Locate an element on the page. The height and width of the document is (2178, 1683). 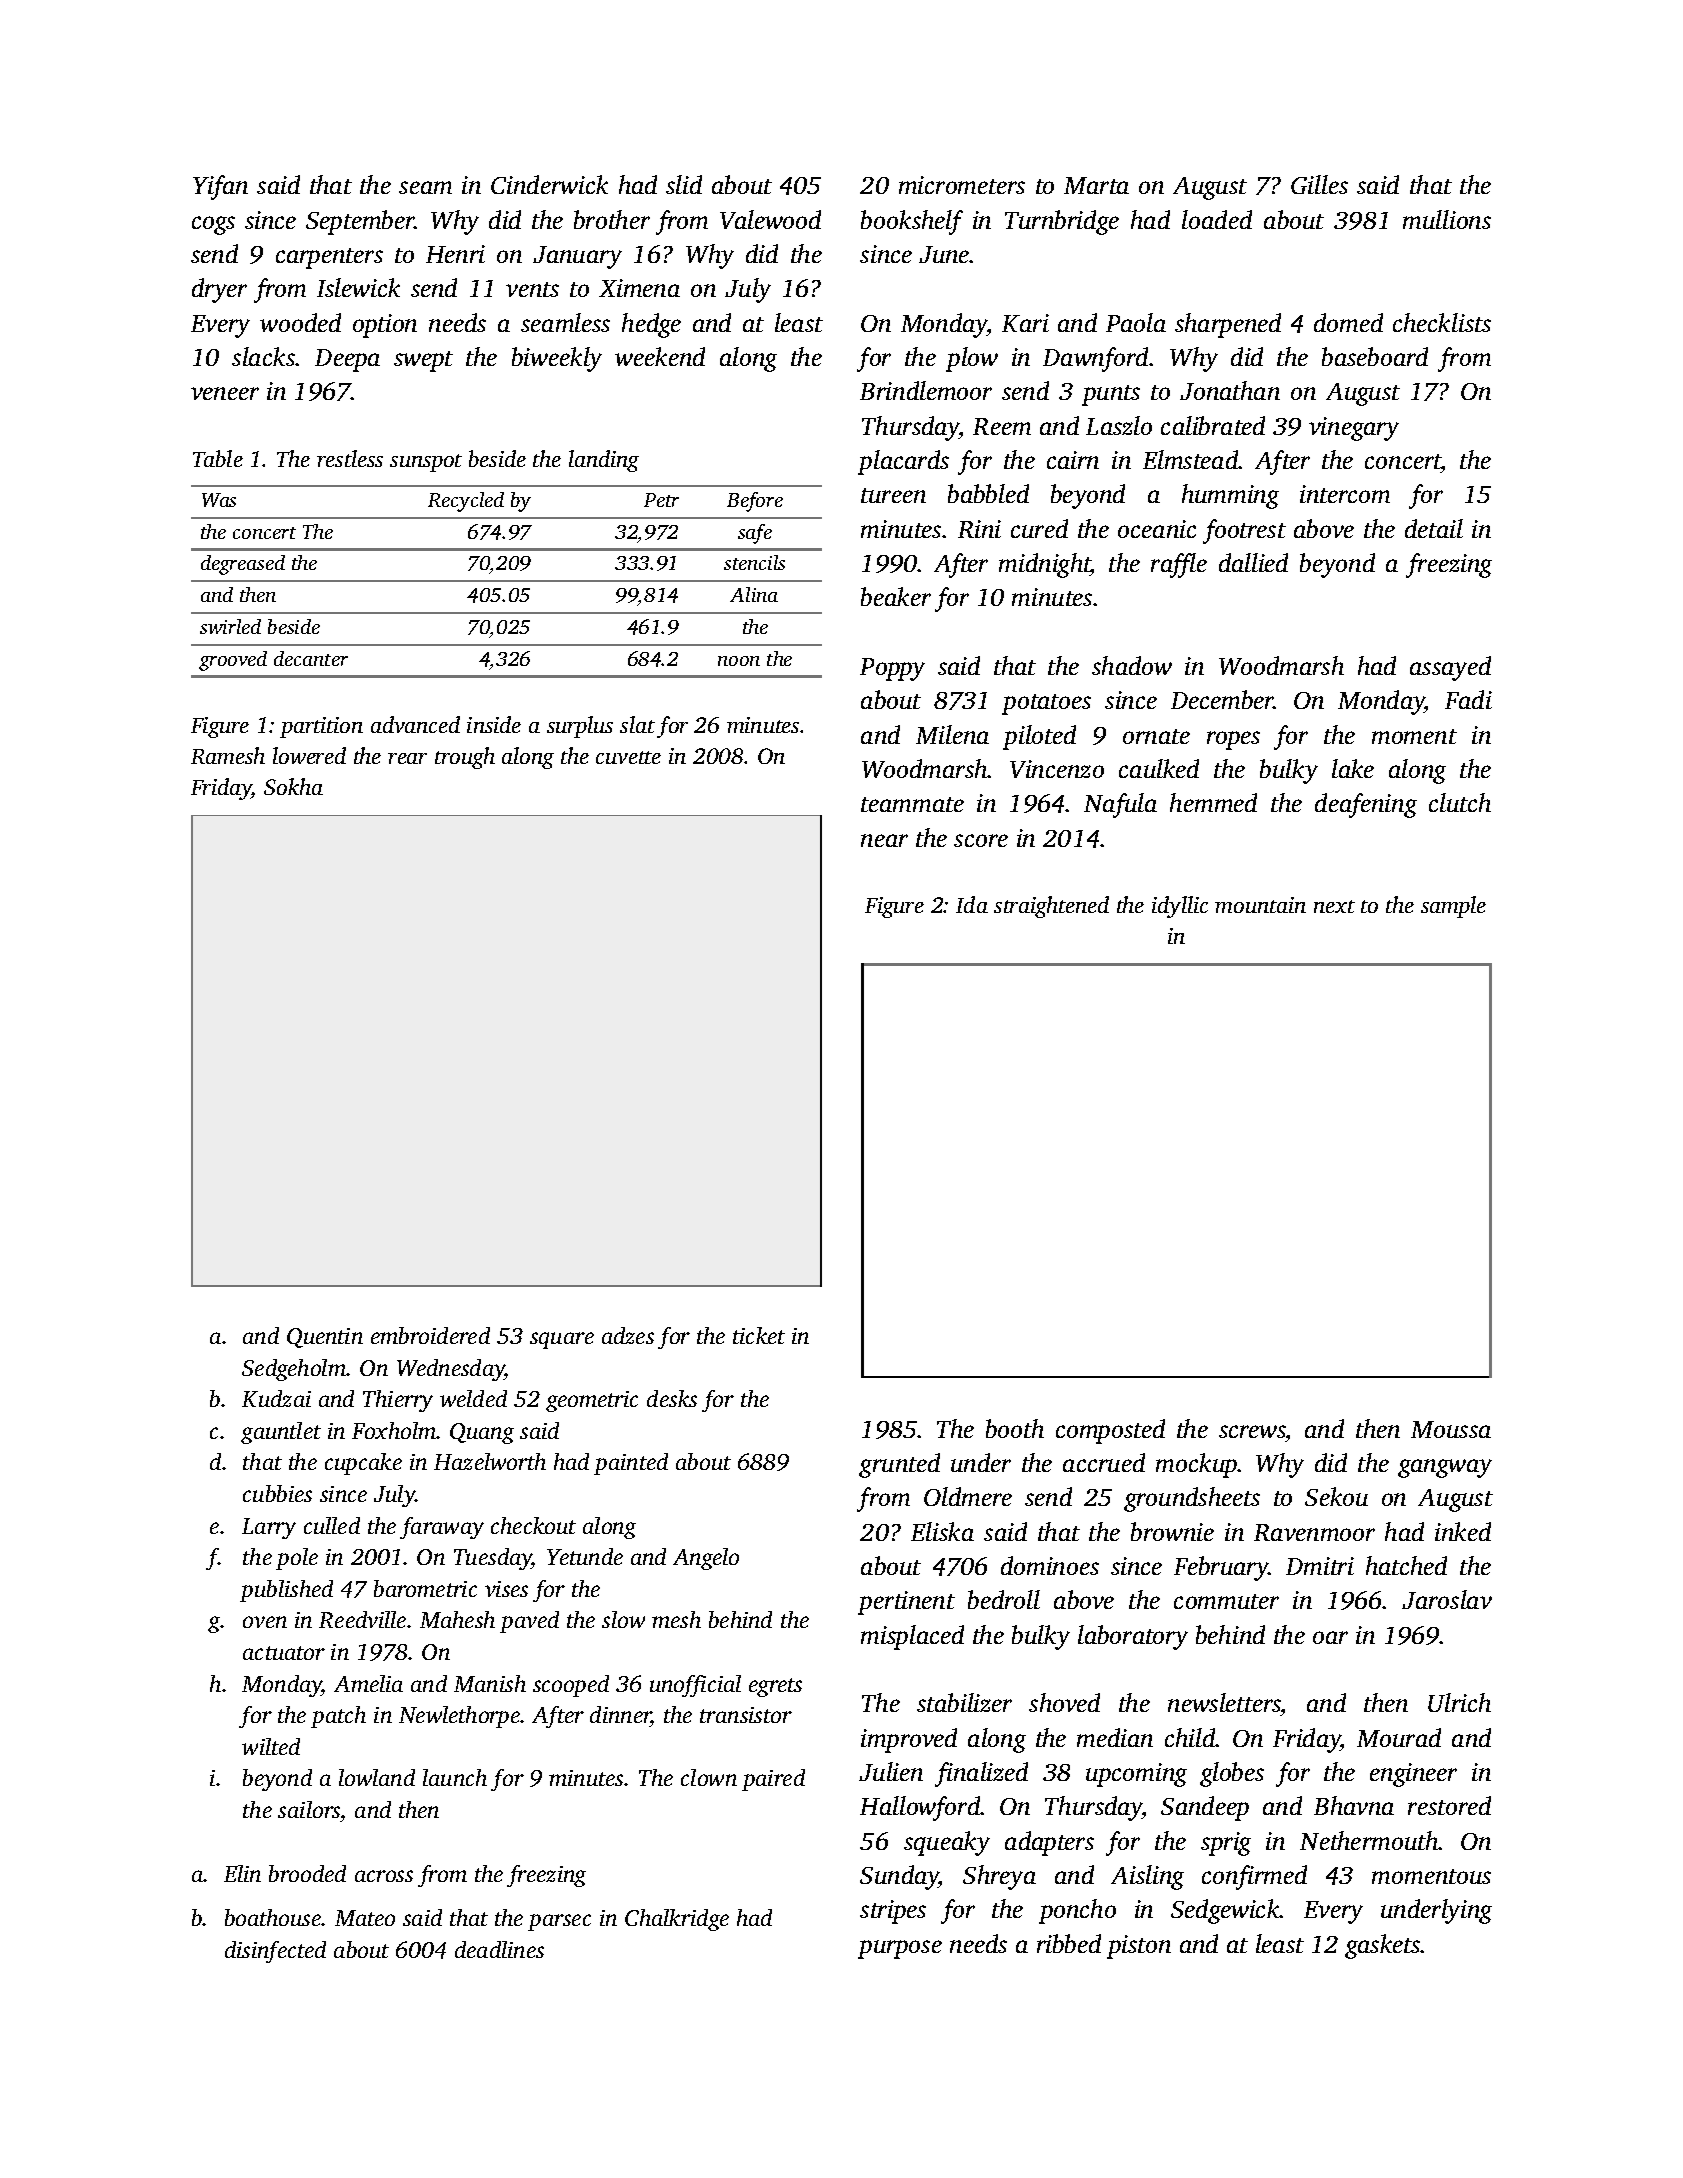
inked is located at coordinates (1463, 1531).
